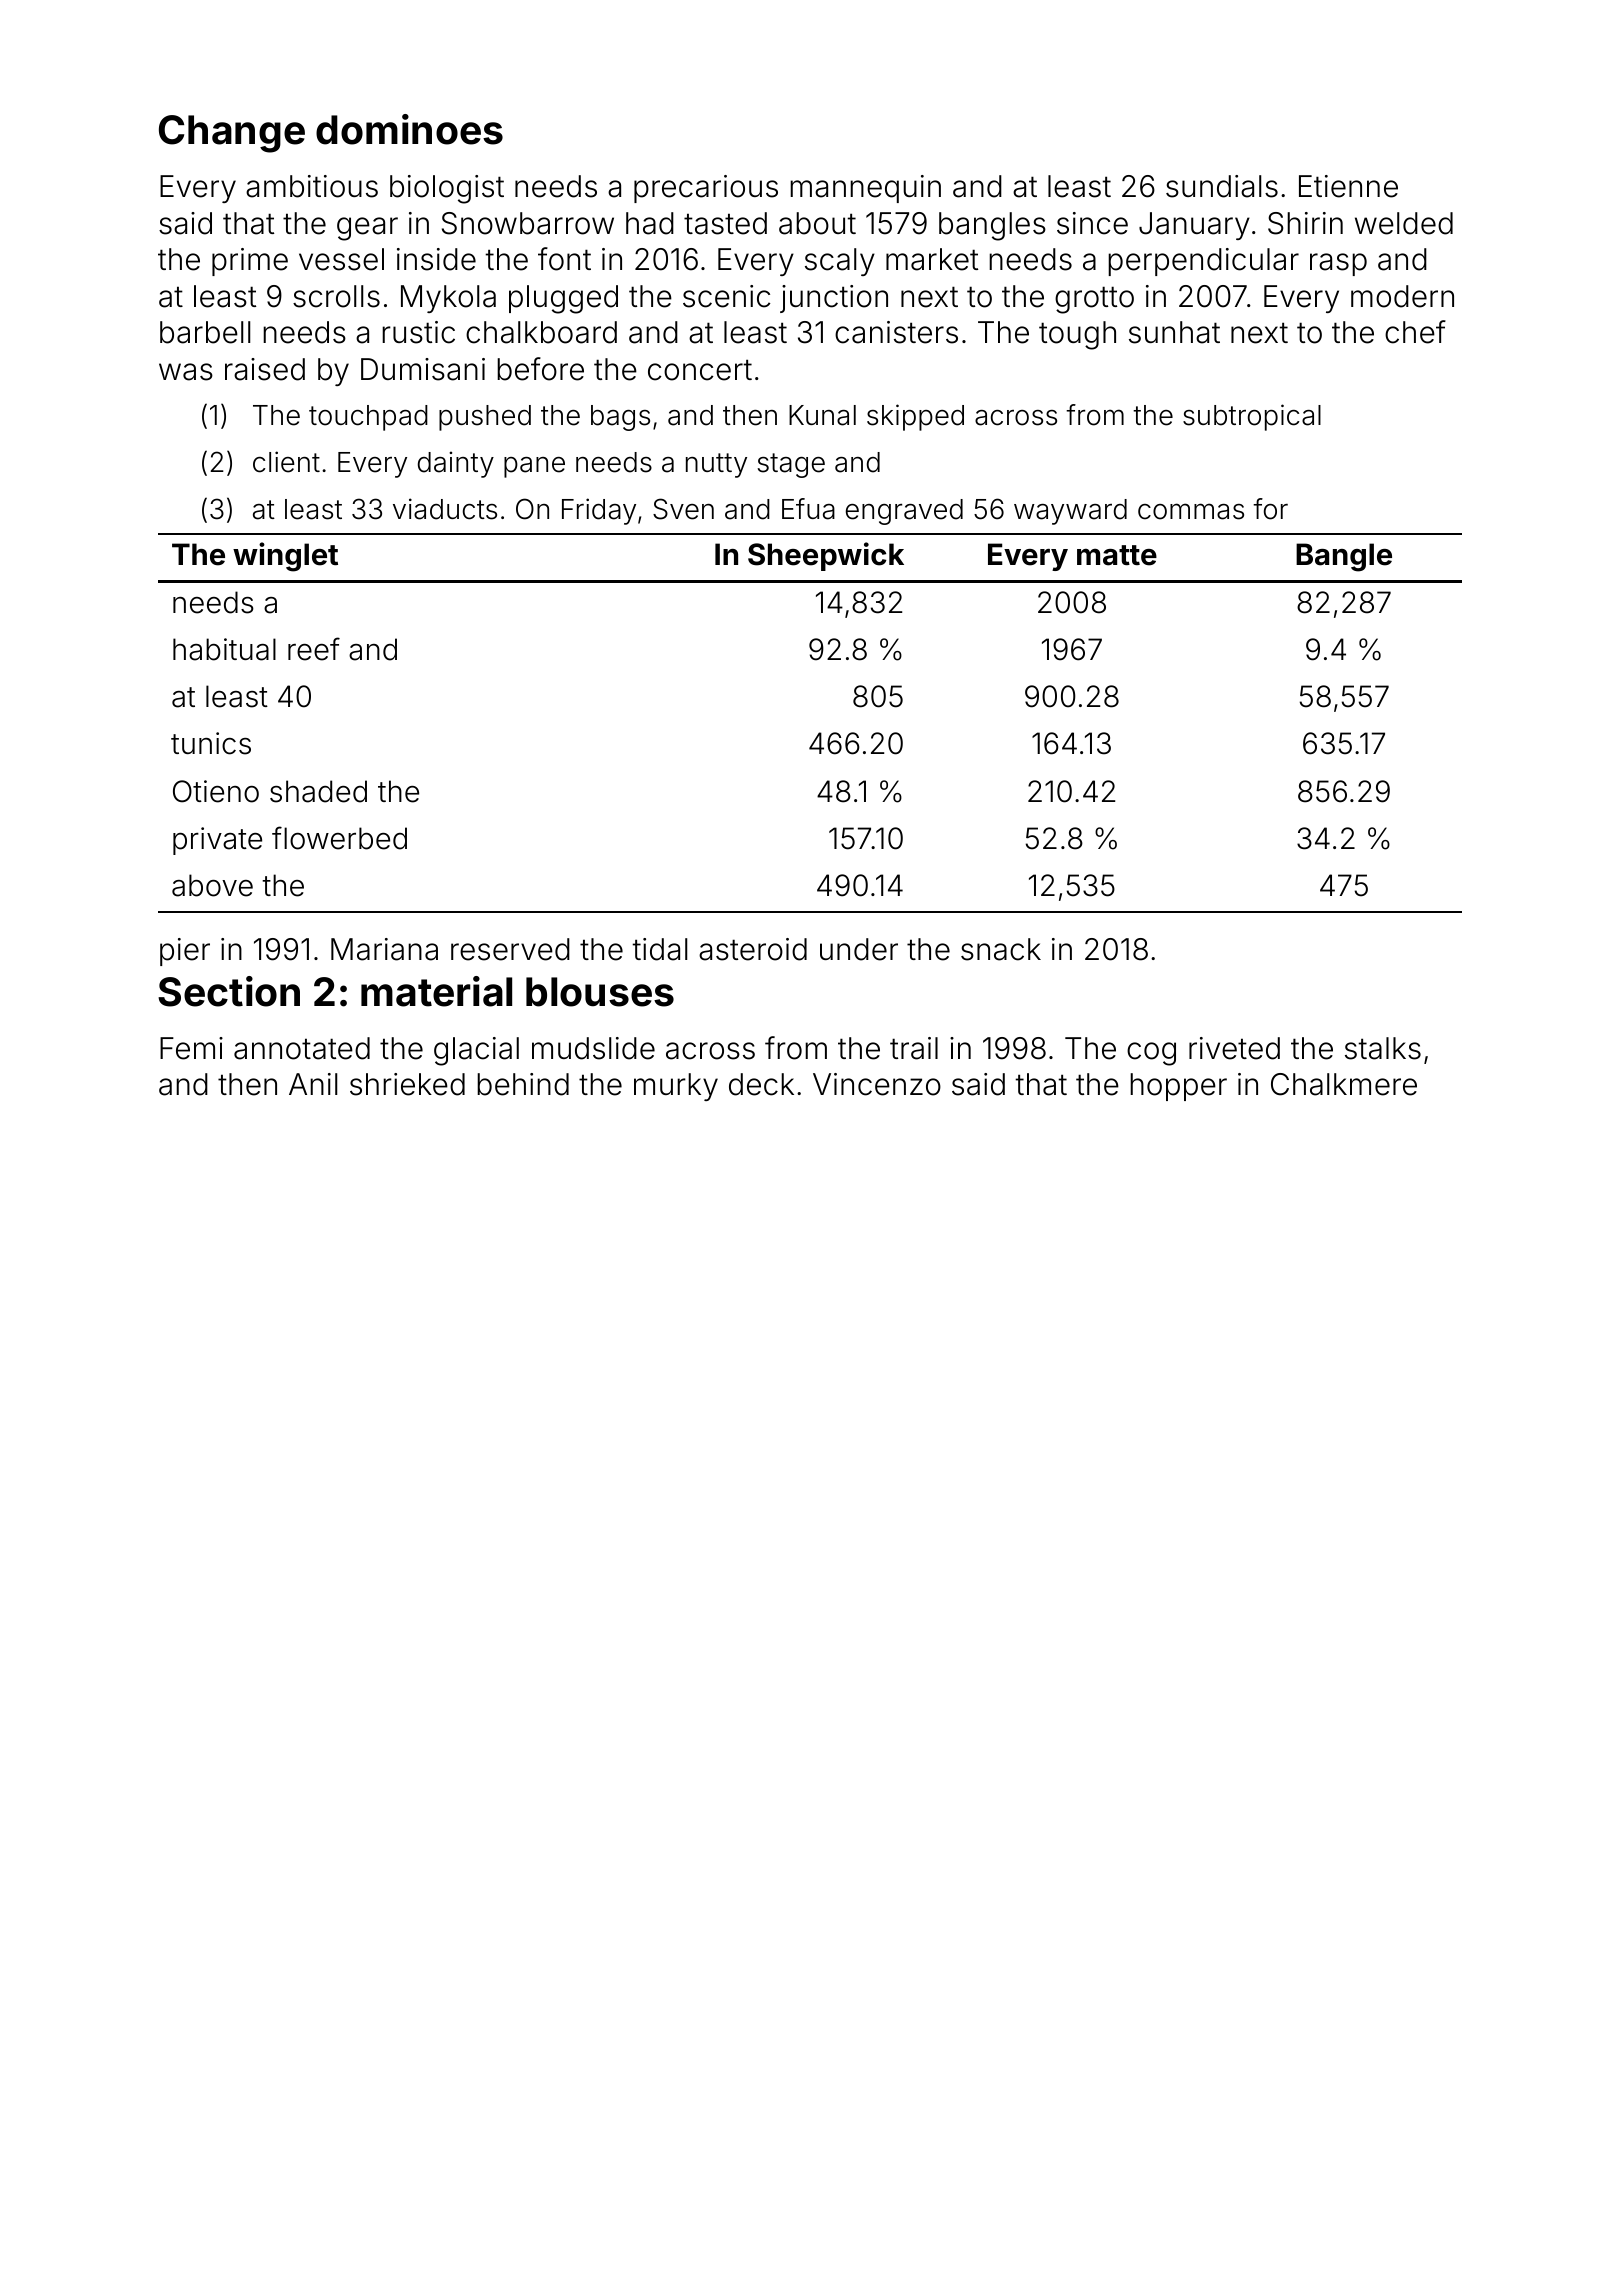  What do you see at coordinates (1178, 1087) in the screenshot?
I see `hopper` at bounding box center [1178, 1087].
